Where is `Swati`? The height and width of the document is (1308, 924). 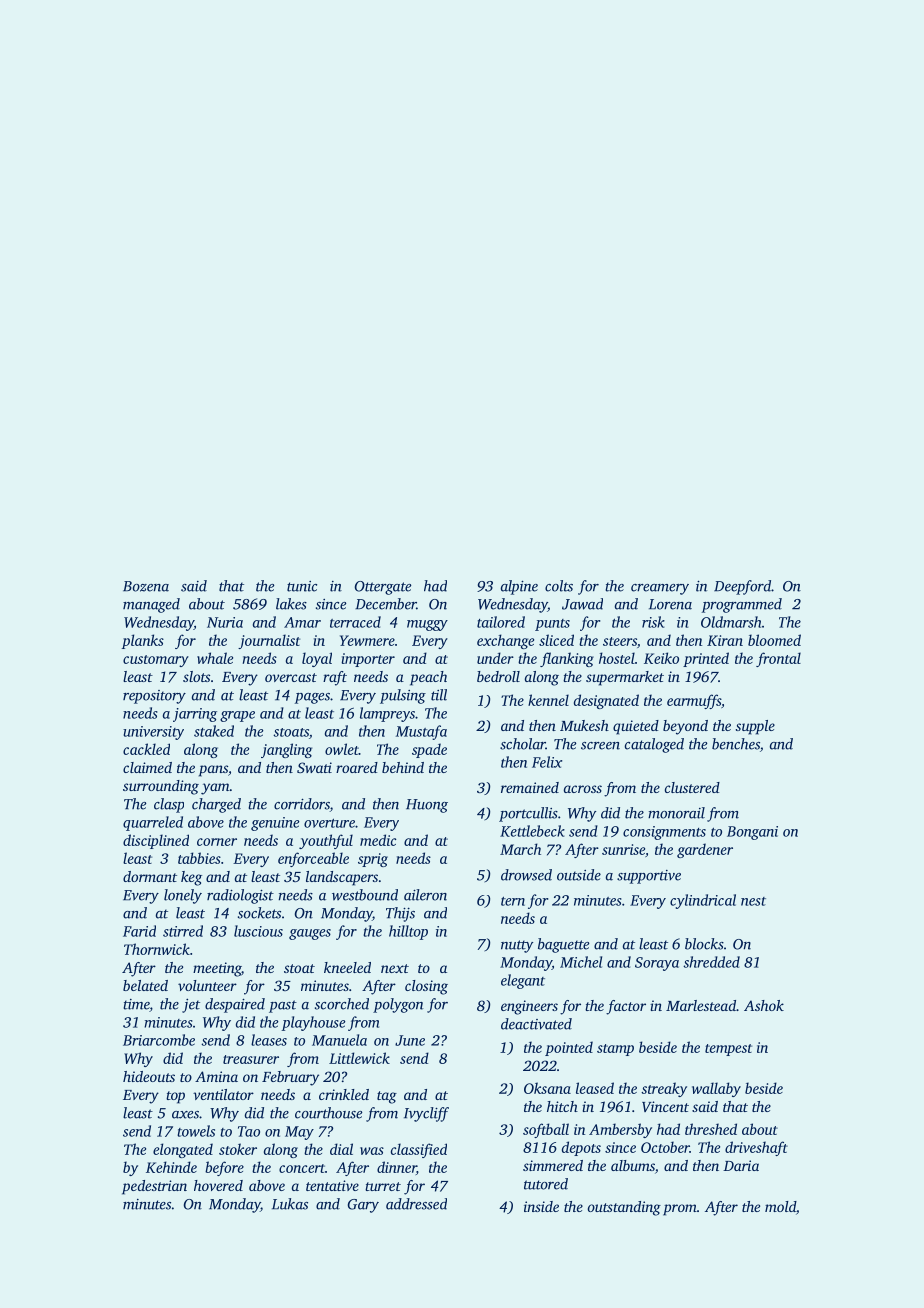
Swati is located at coordinates (314, 767).
